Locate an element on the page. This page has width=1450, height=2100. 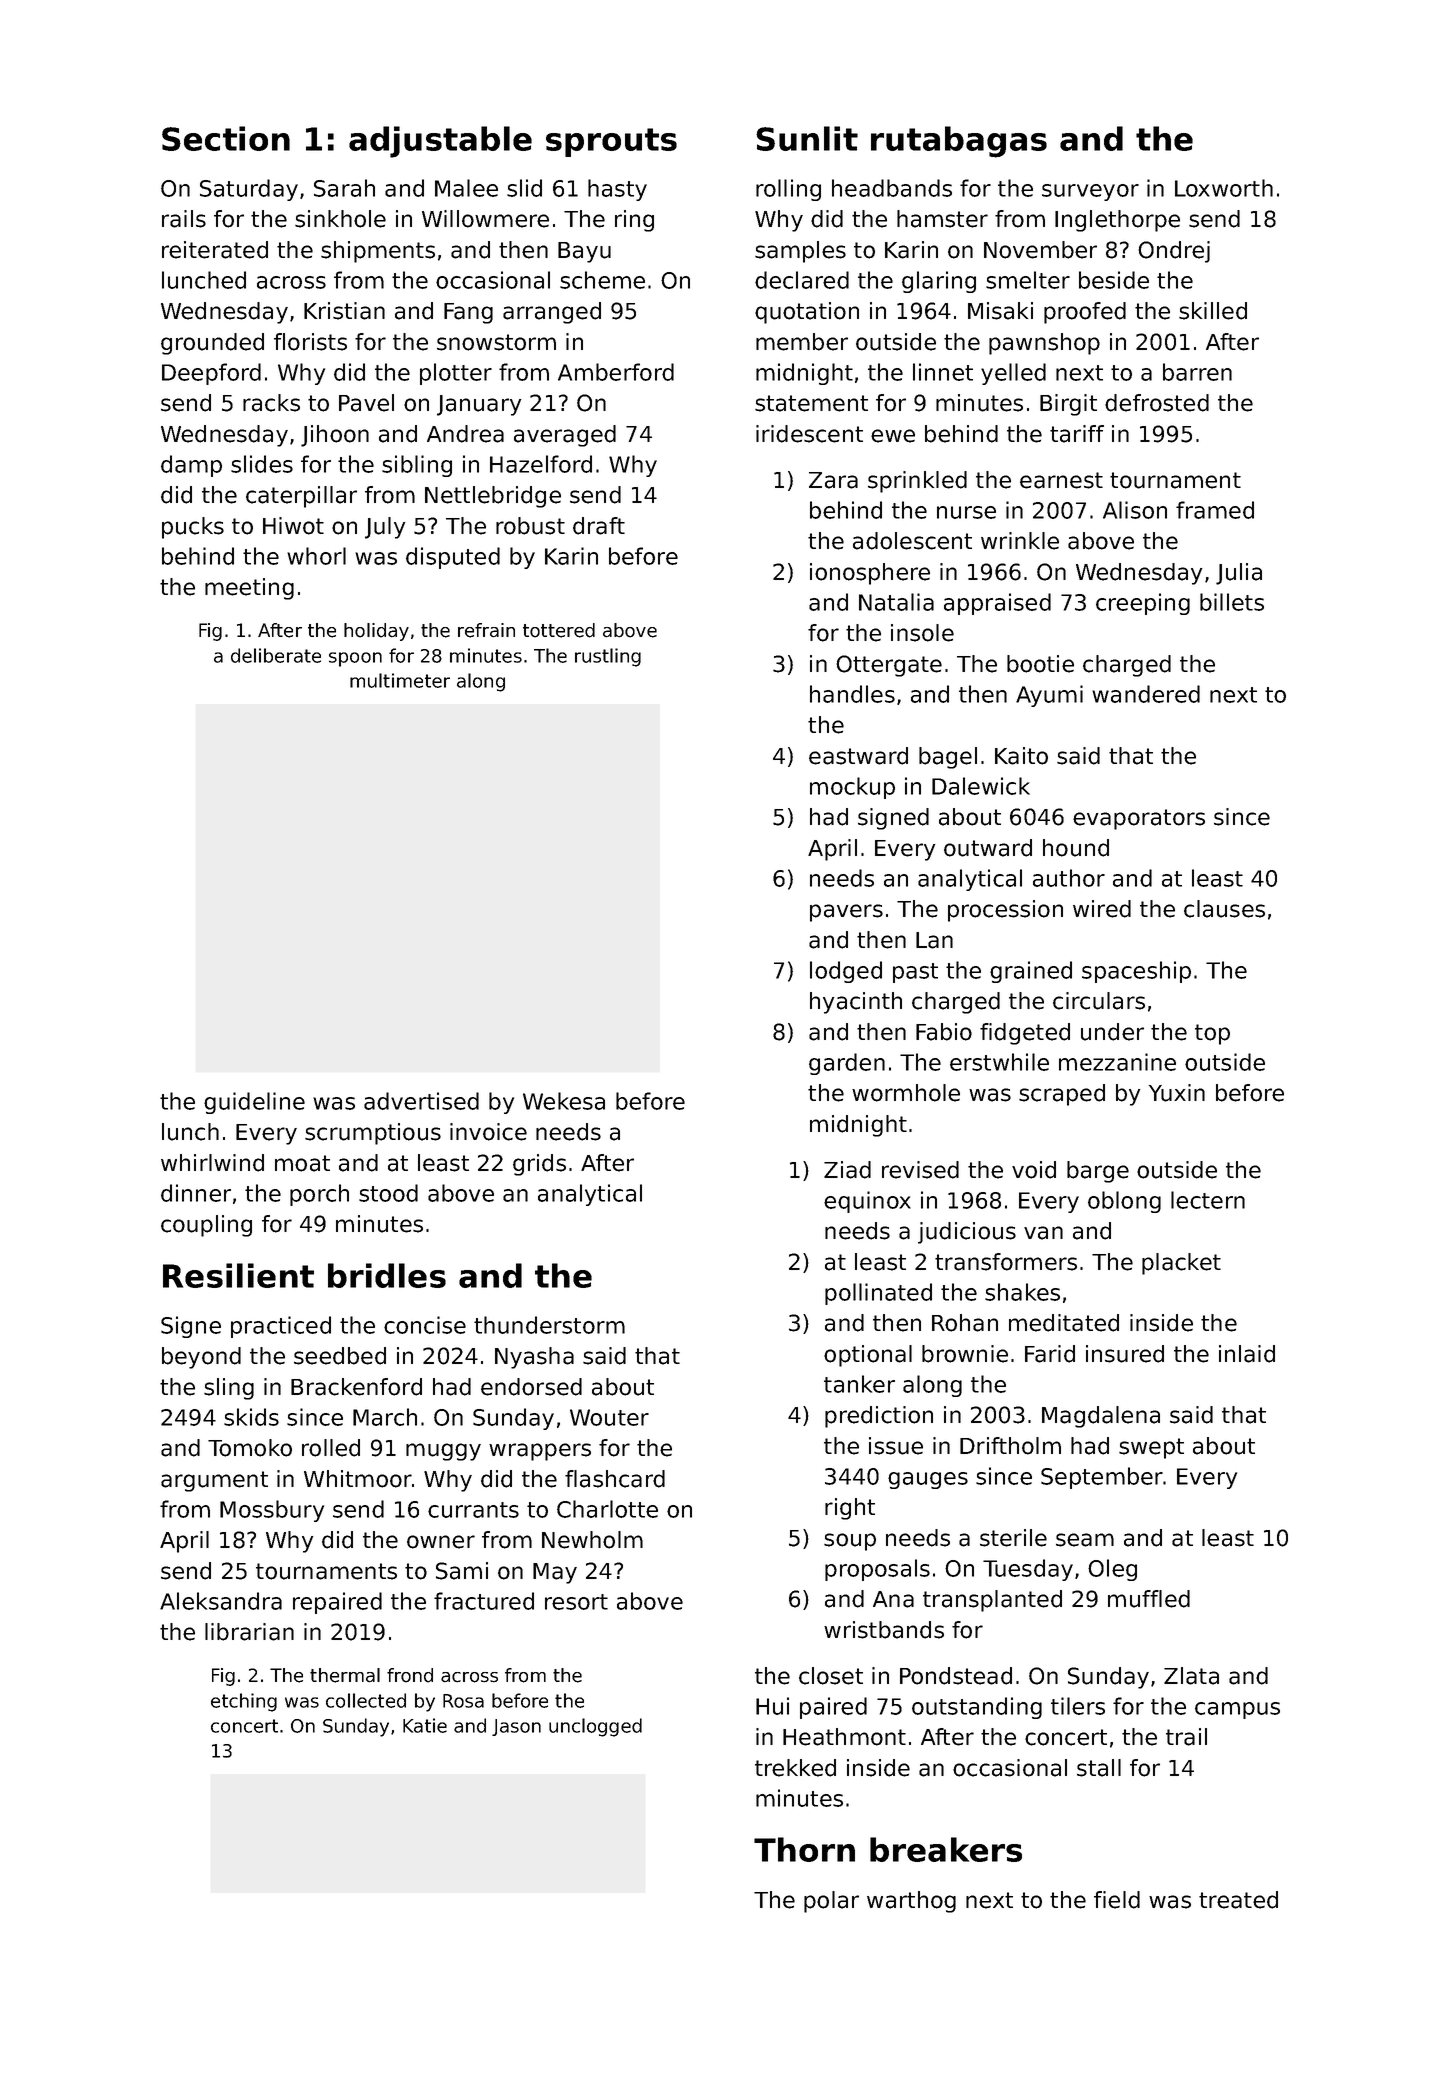
advertised is located at coordinates (421, 1101).
